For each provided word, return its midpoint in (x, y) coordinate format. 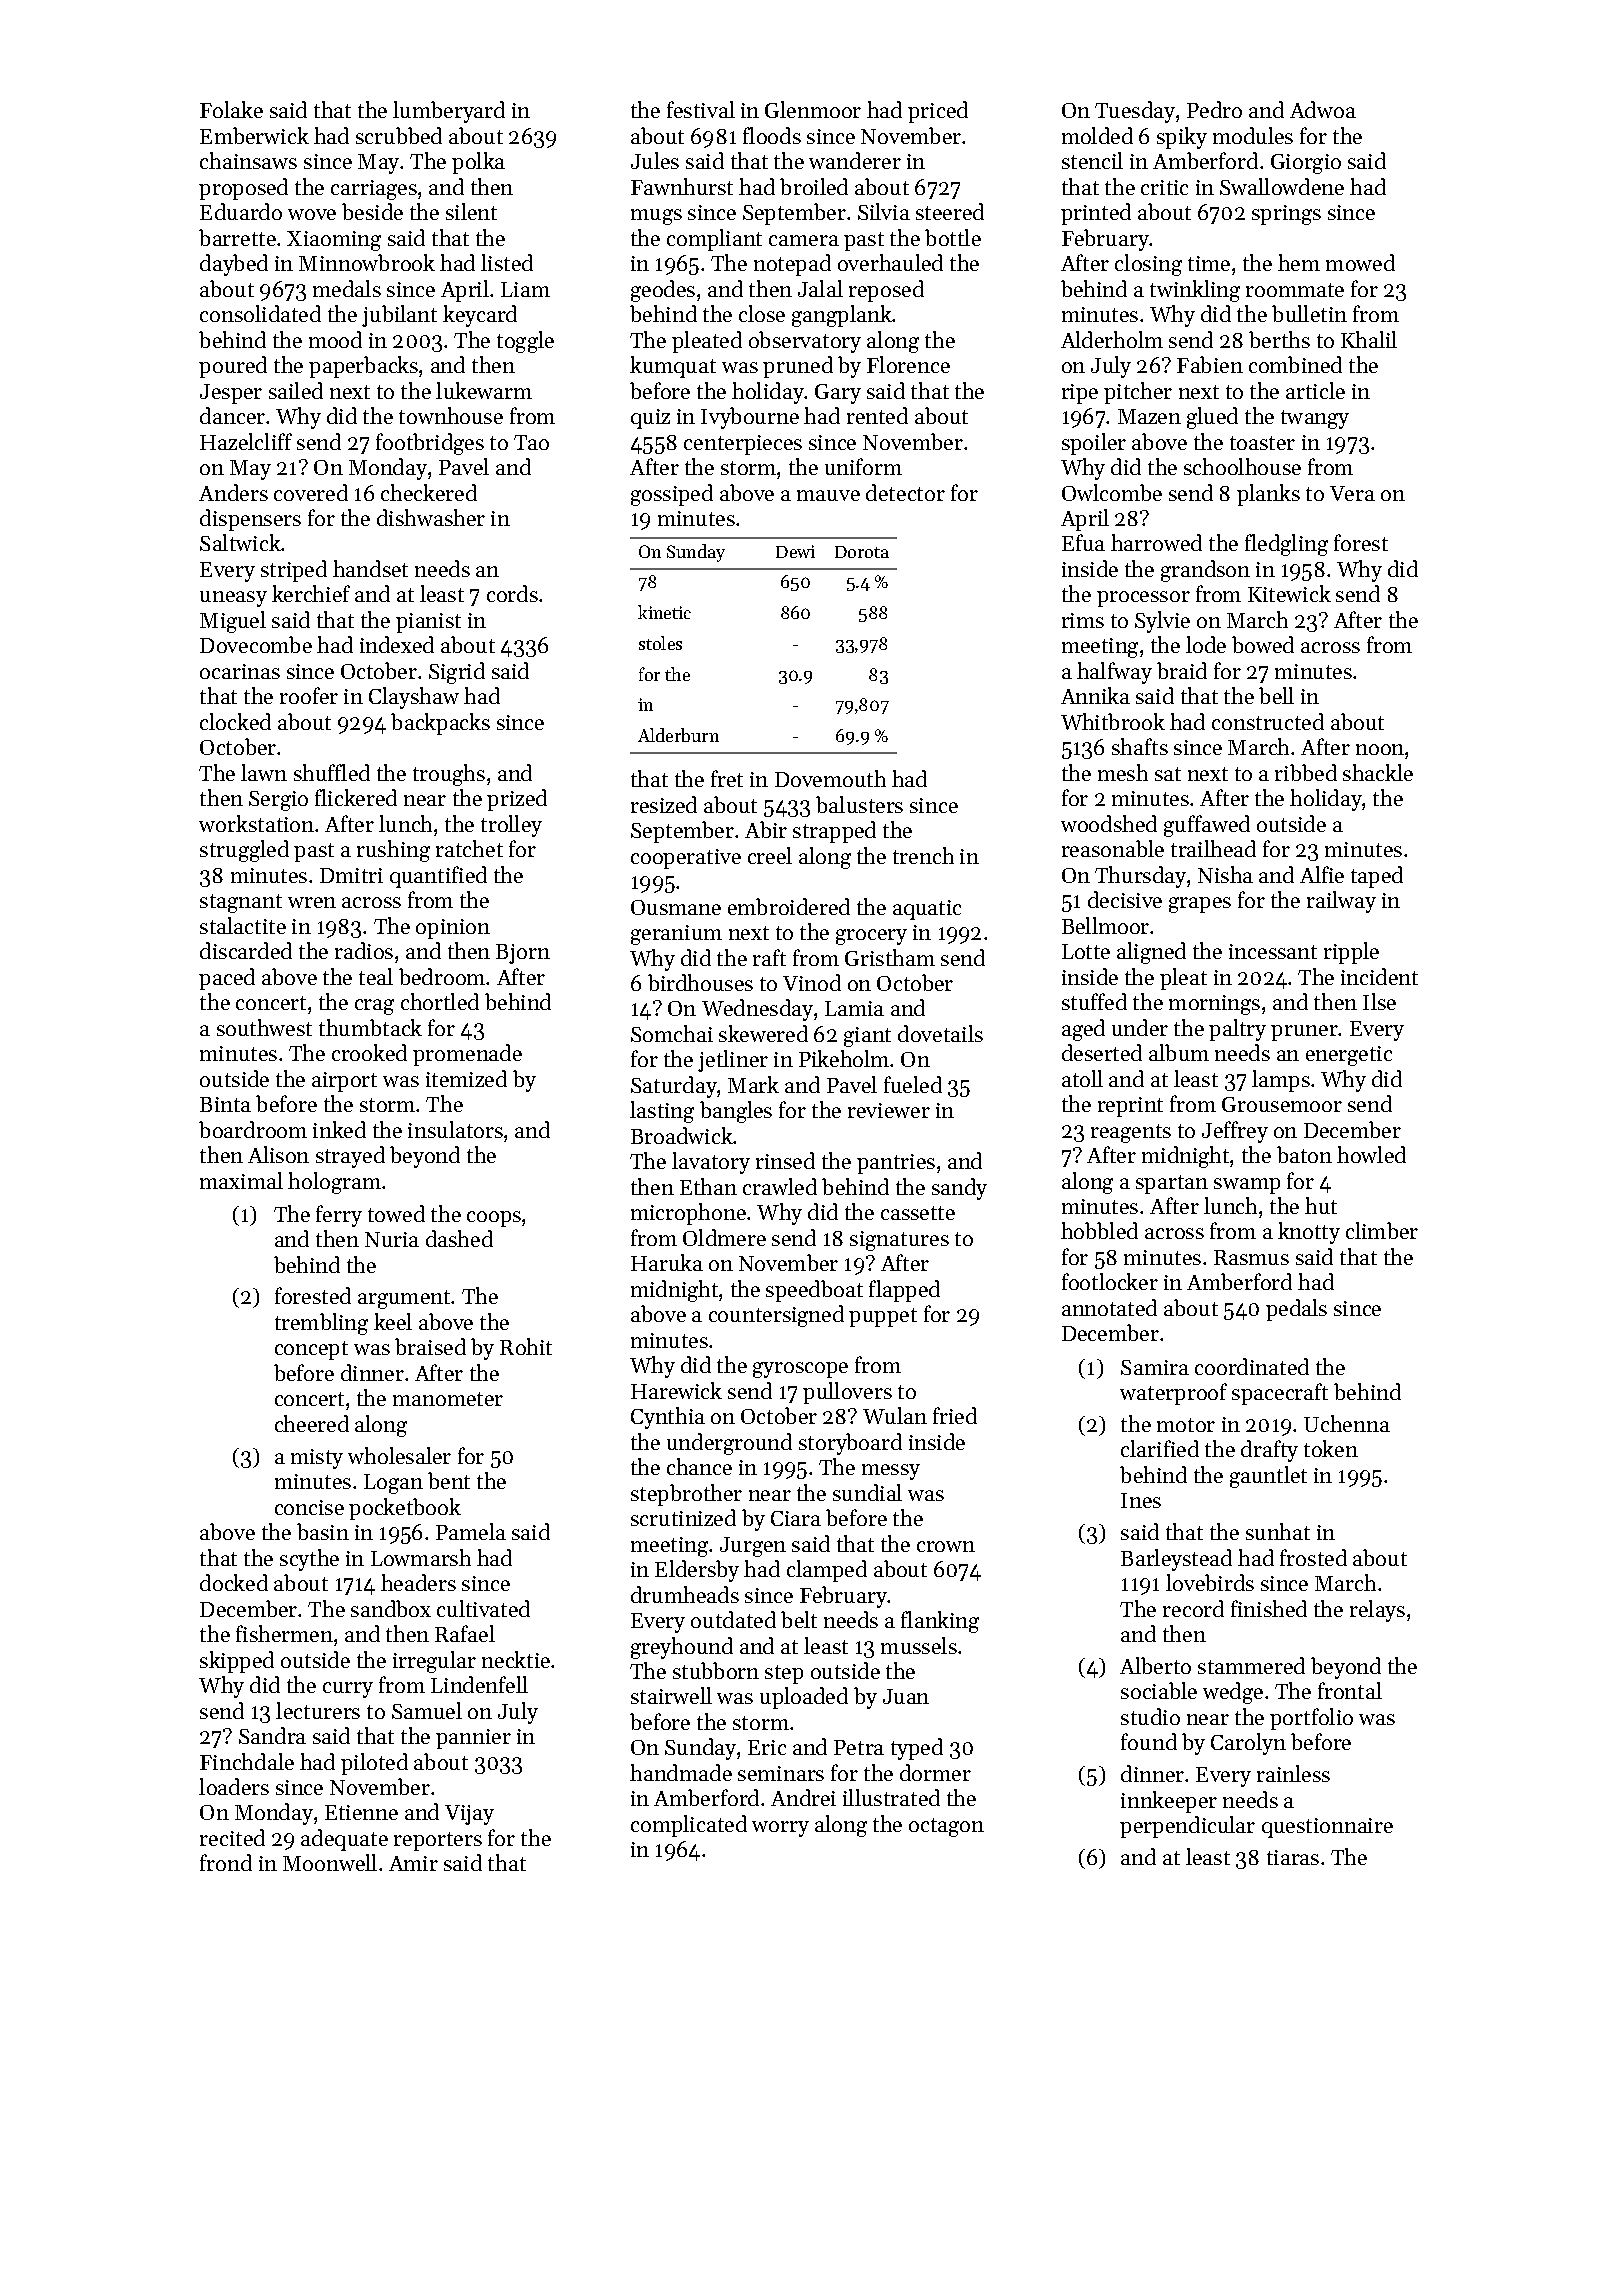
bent (449, 1480)
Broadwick (682, 1135)
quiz (650, 419)
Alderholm (1112, 339)
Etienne (361, 1812)
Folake (231, 109)
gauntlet (1268, 1477)
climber (1382, 1230)
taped (1377, 877)
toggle (525, 342)
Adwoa (1323, 109)
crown (946, 1546)
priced (938, 112)
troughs (449, 775)
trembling (321, 1324)
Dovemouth (830, 778)
